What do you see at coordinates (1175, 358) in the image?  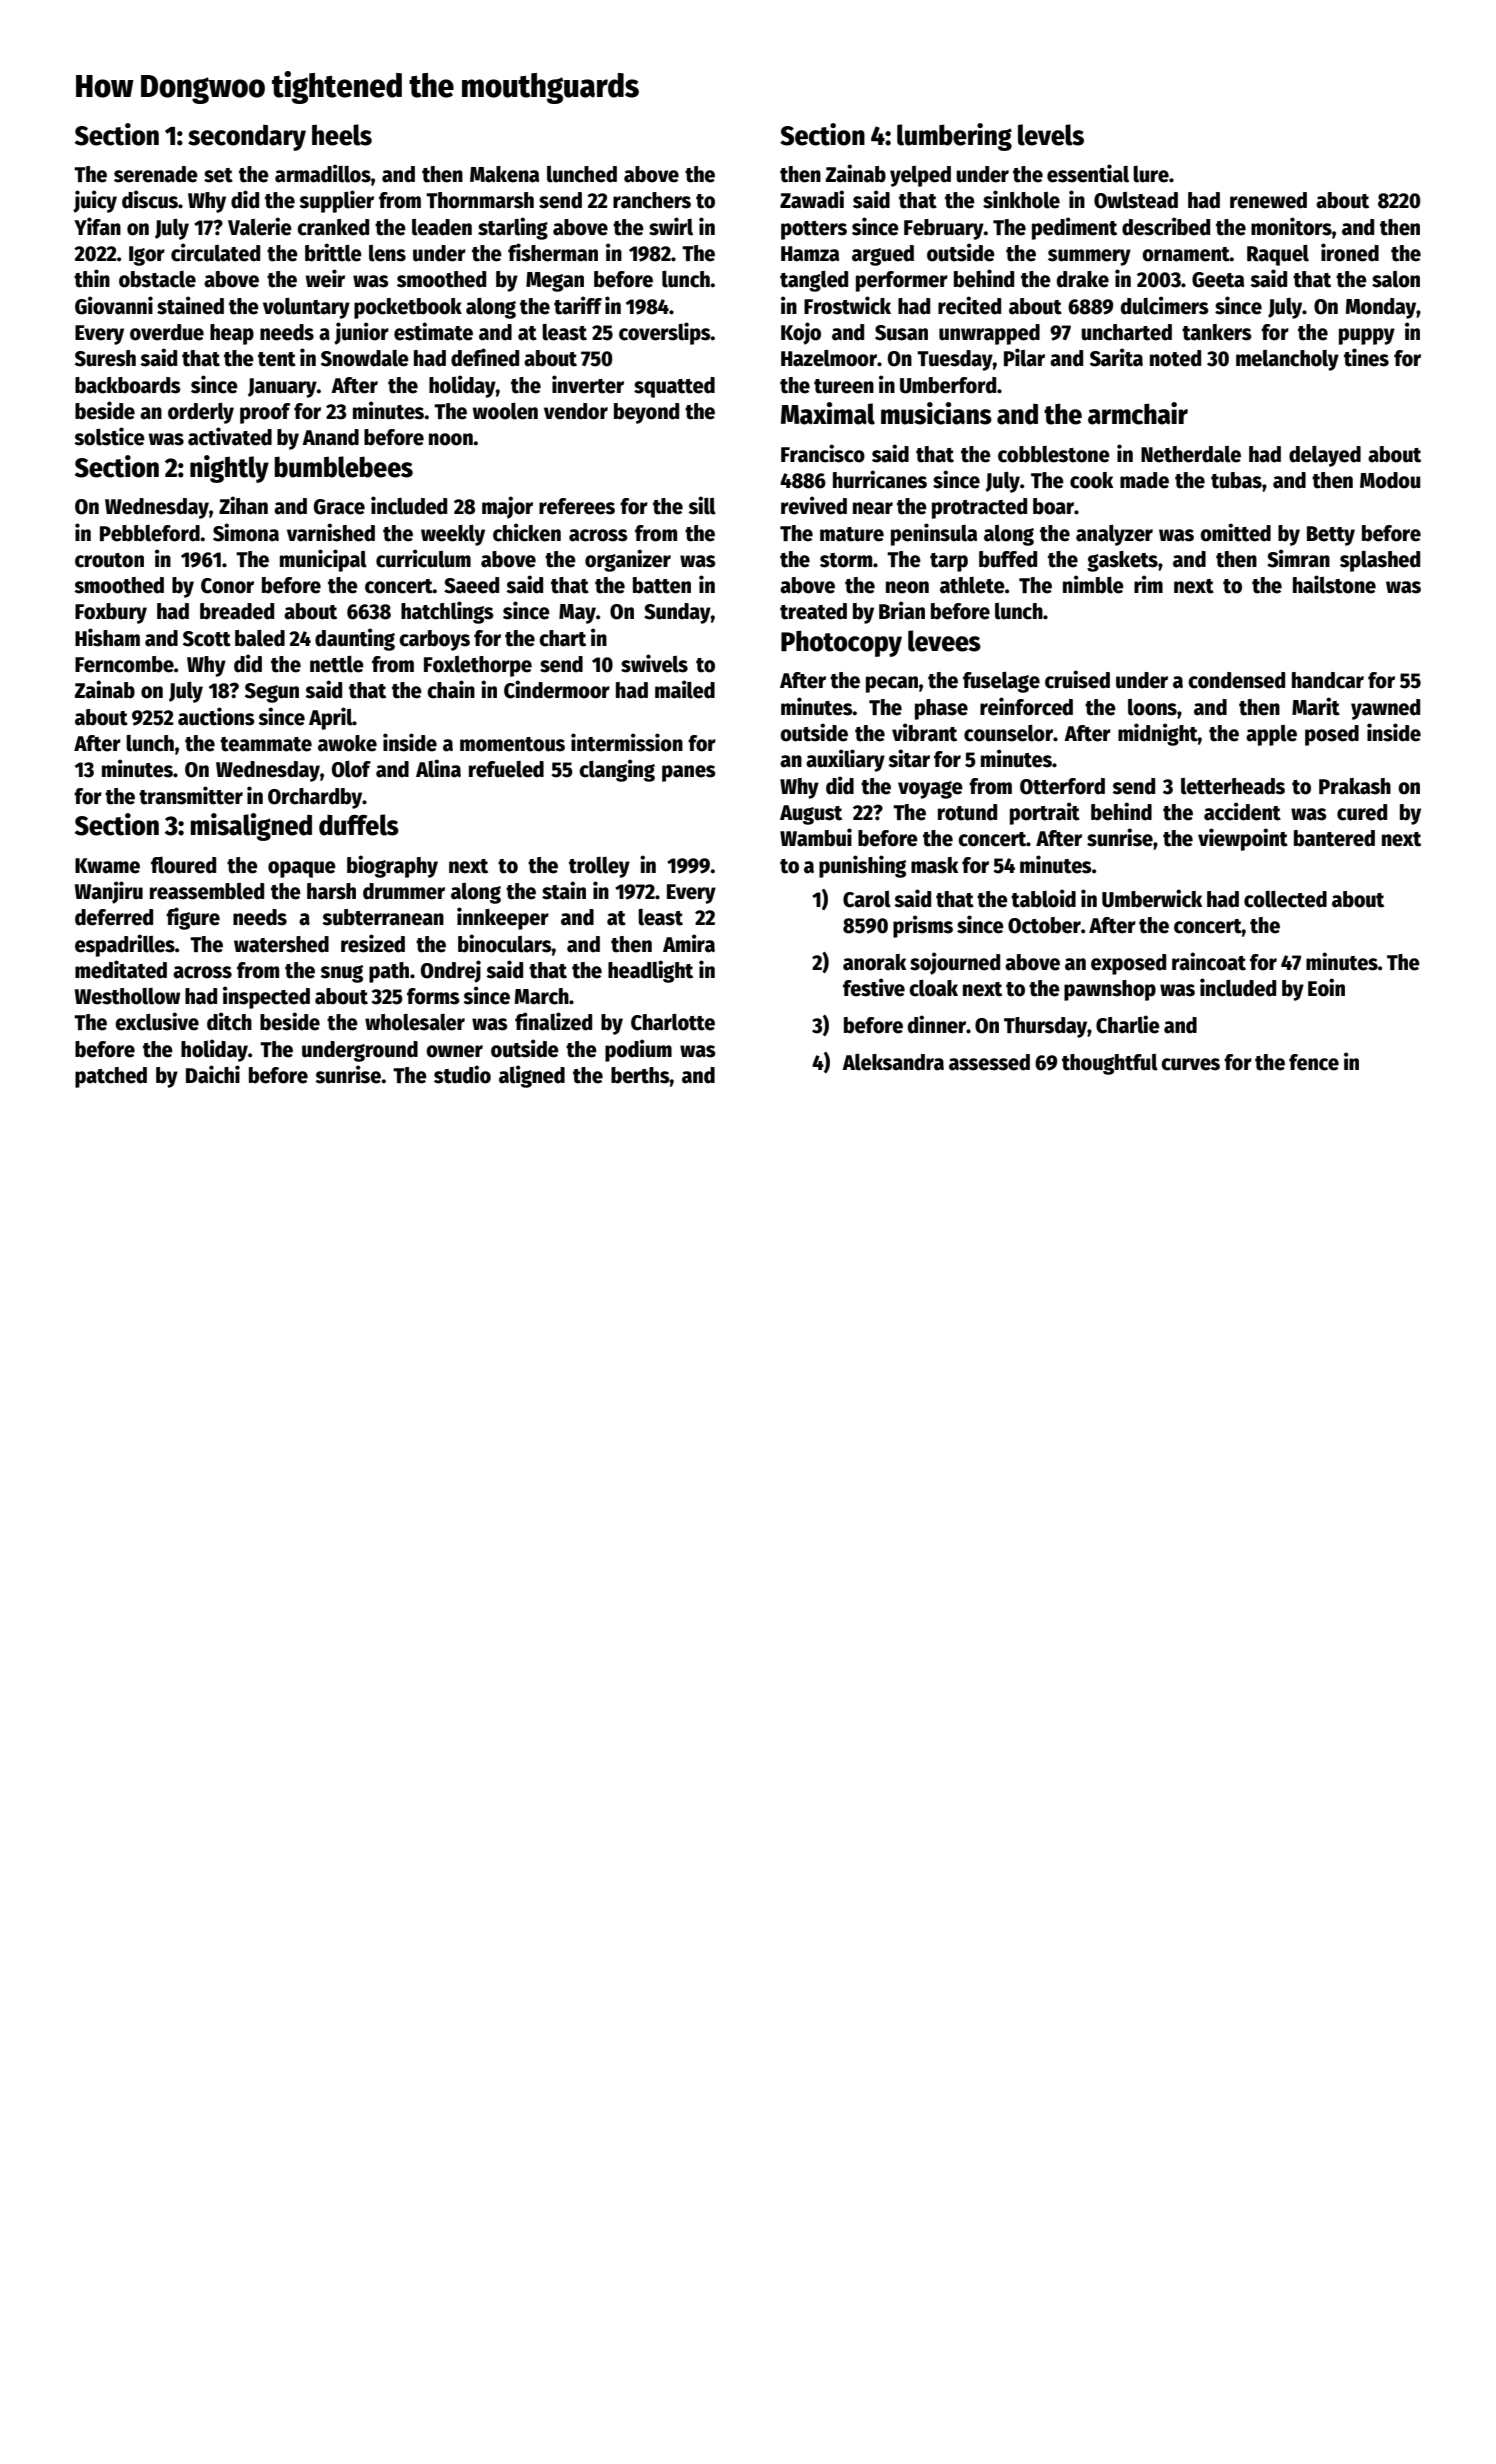 I see `noted` at bounding box center [1175, 358].
